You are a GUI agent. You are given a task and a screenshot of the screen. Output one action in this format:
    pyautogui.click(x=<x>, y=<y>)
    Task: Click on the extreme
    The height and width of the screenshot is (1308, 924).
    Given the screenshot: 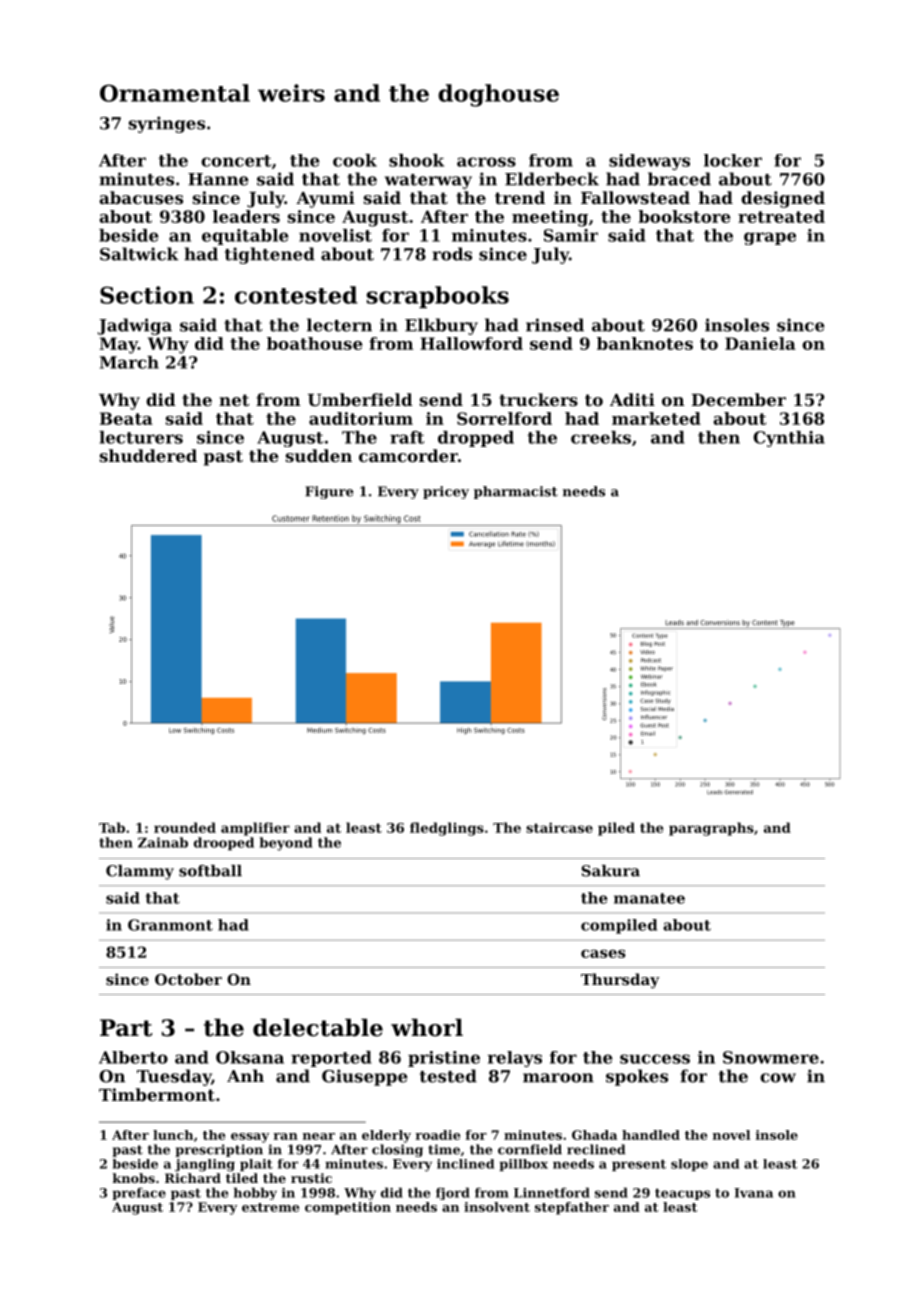 What is the action you would take?
    pyautogui.click(x=270, y=1207)
